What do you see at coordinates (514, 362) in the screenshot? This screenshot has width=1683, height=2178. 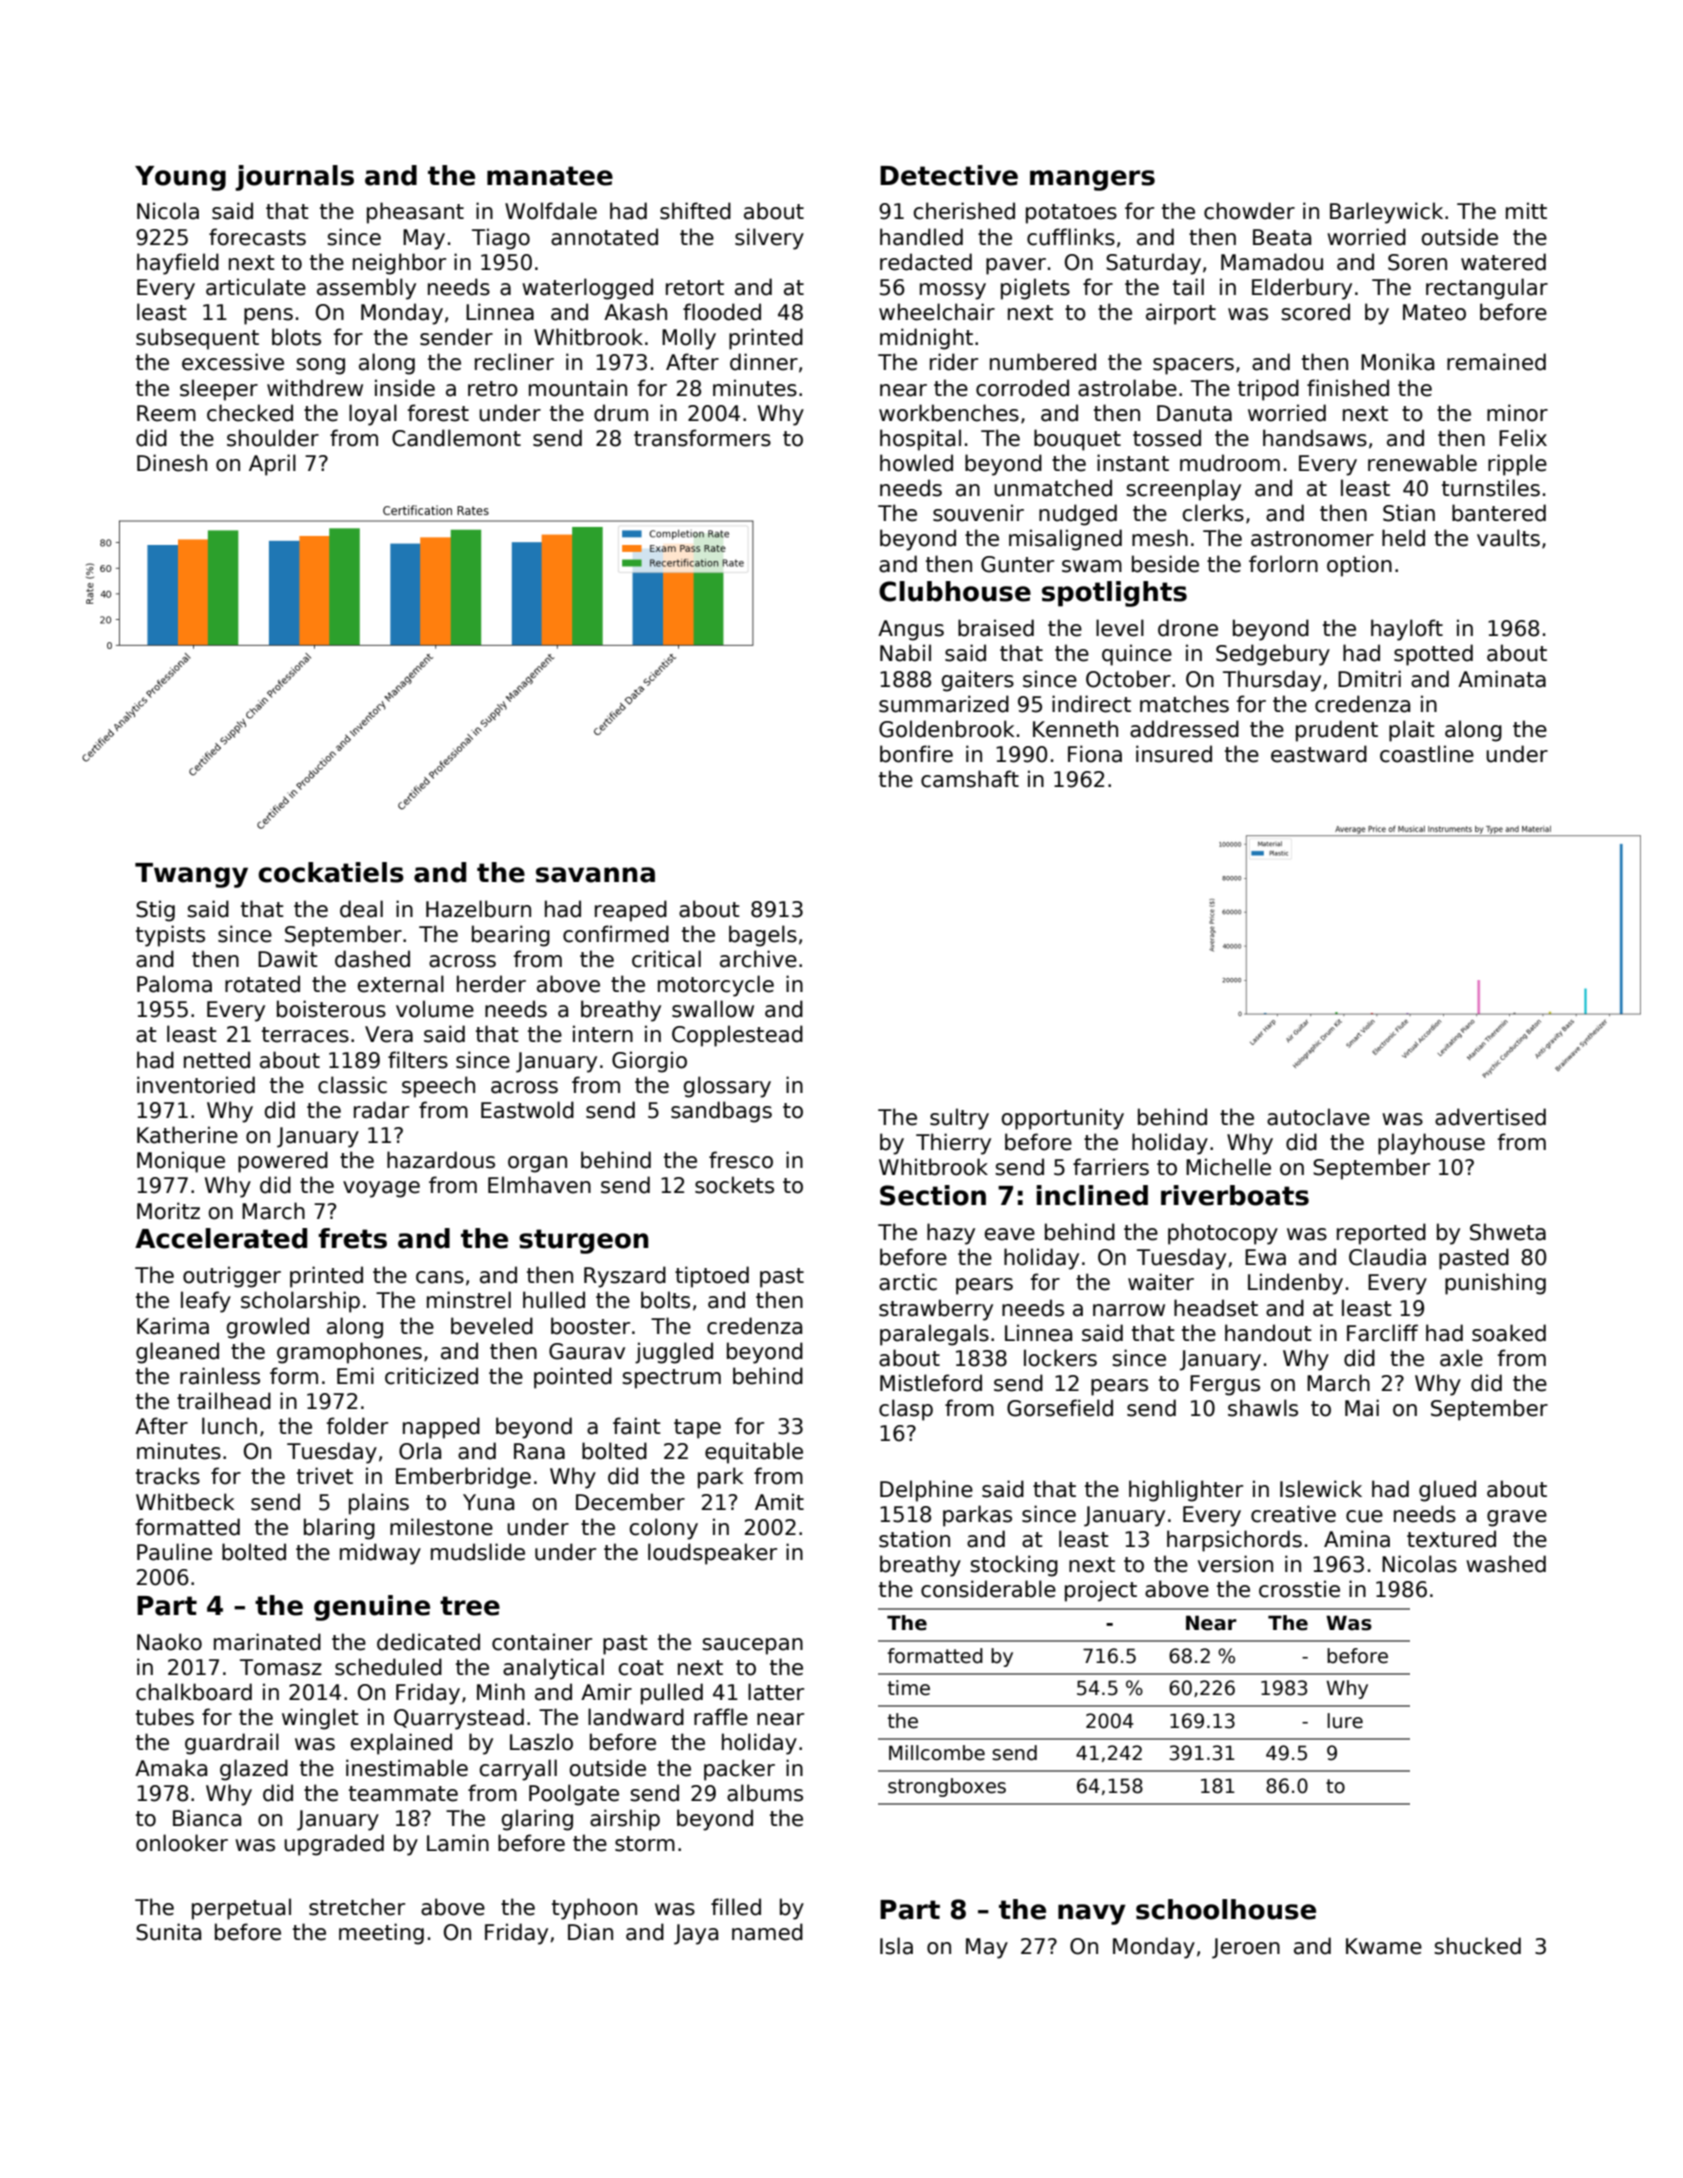 I see `recliner` at bounding box center [514, 362].
